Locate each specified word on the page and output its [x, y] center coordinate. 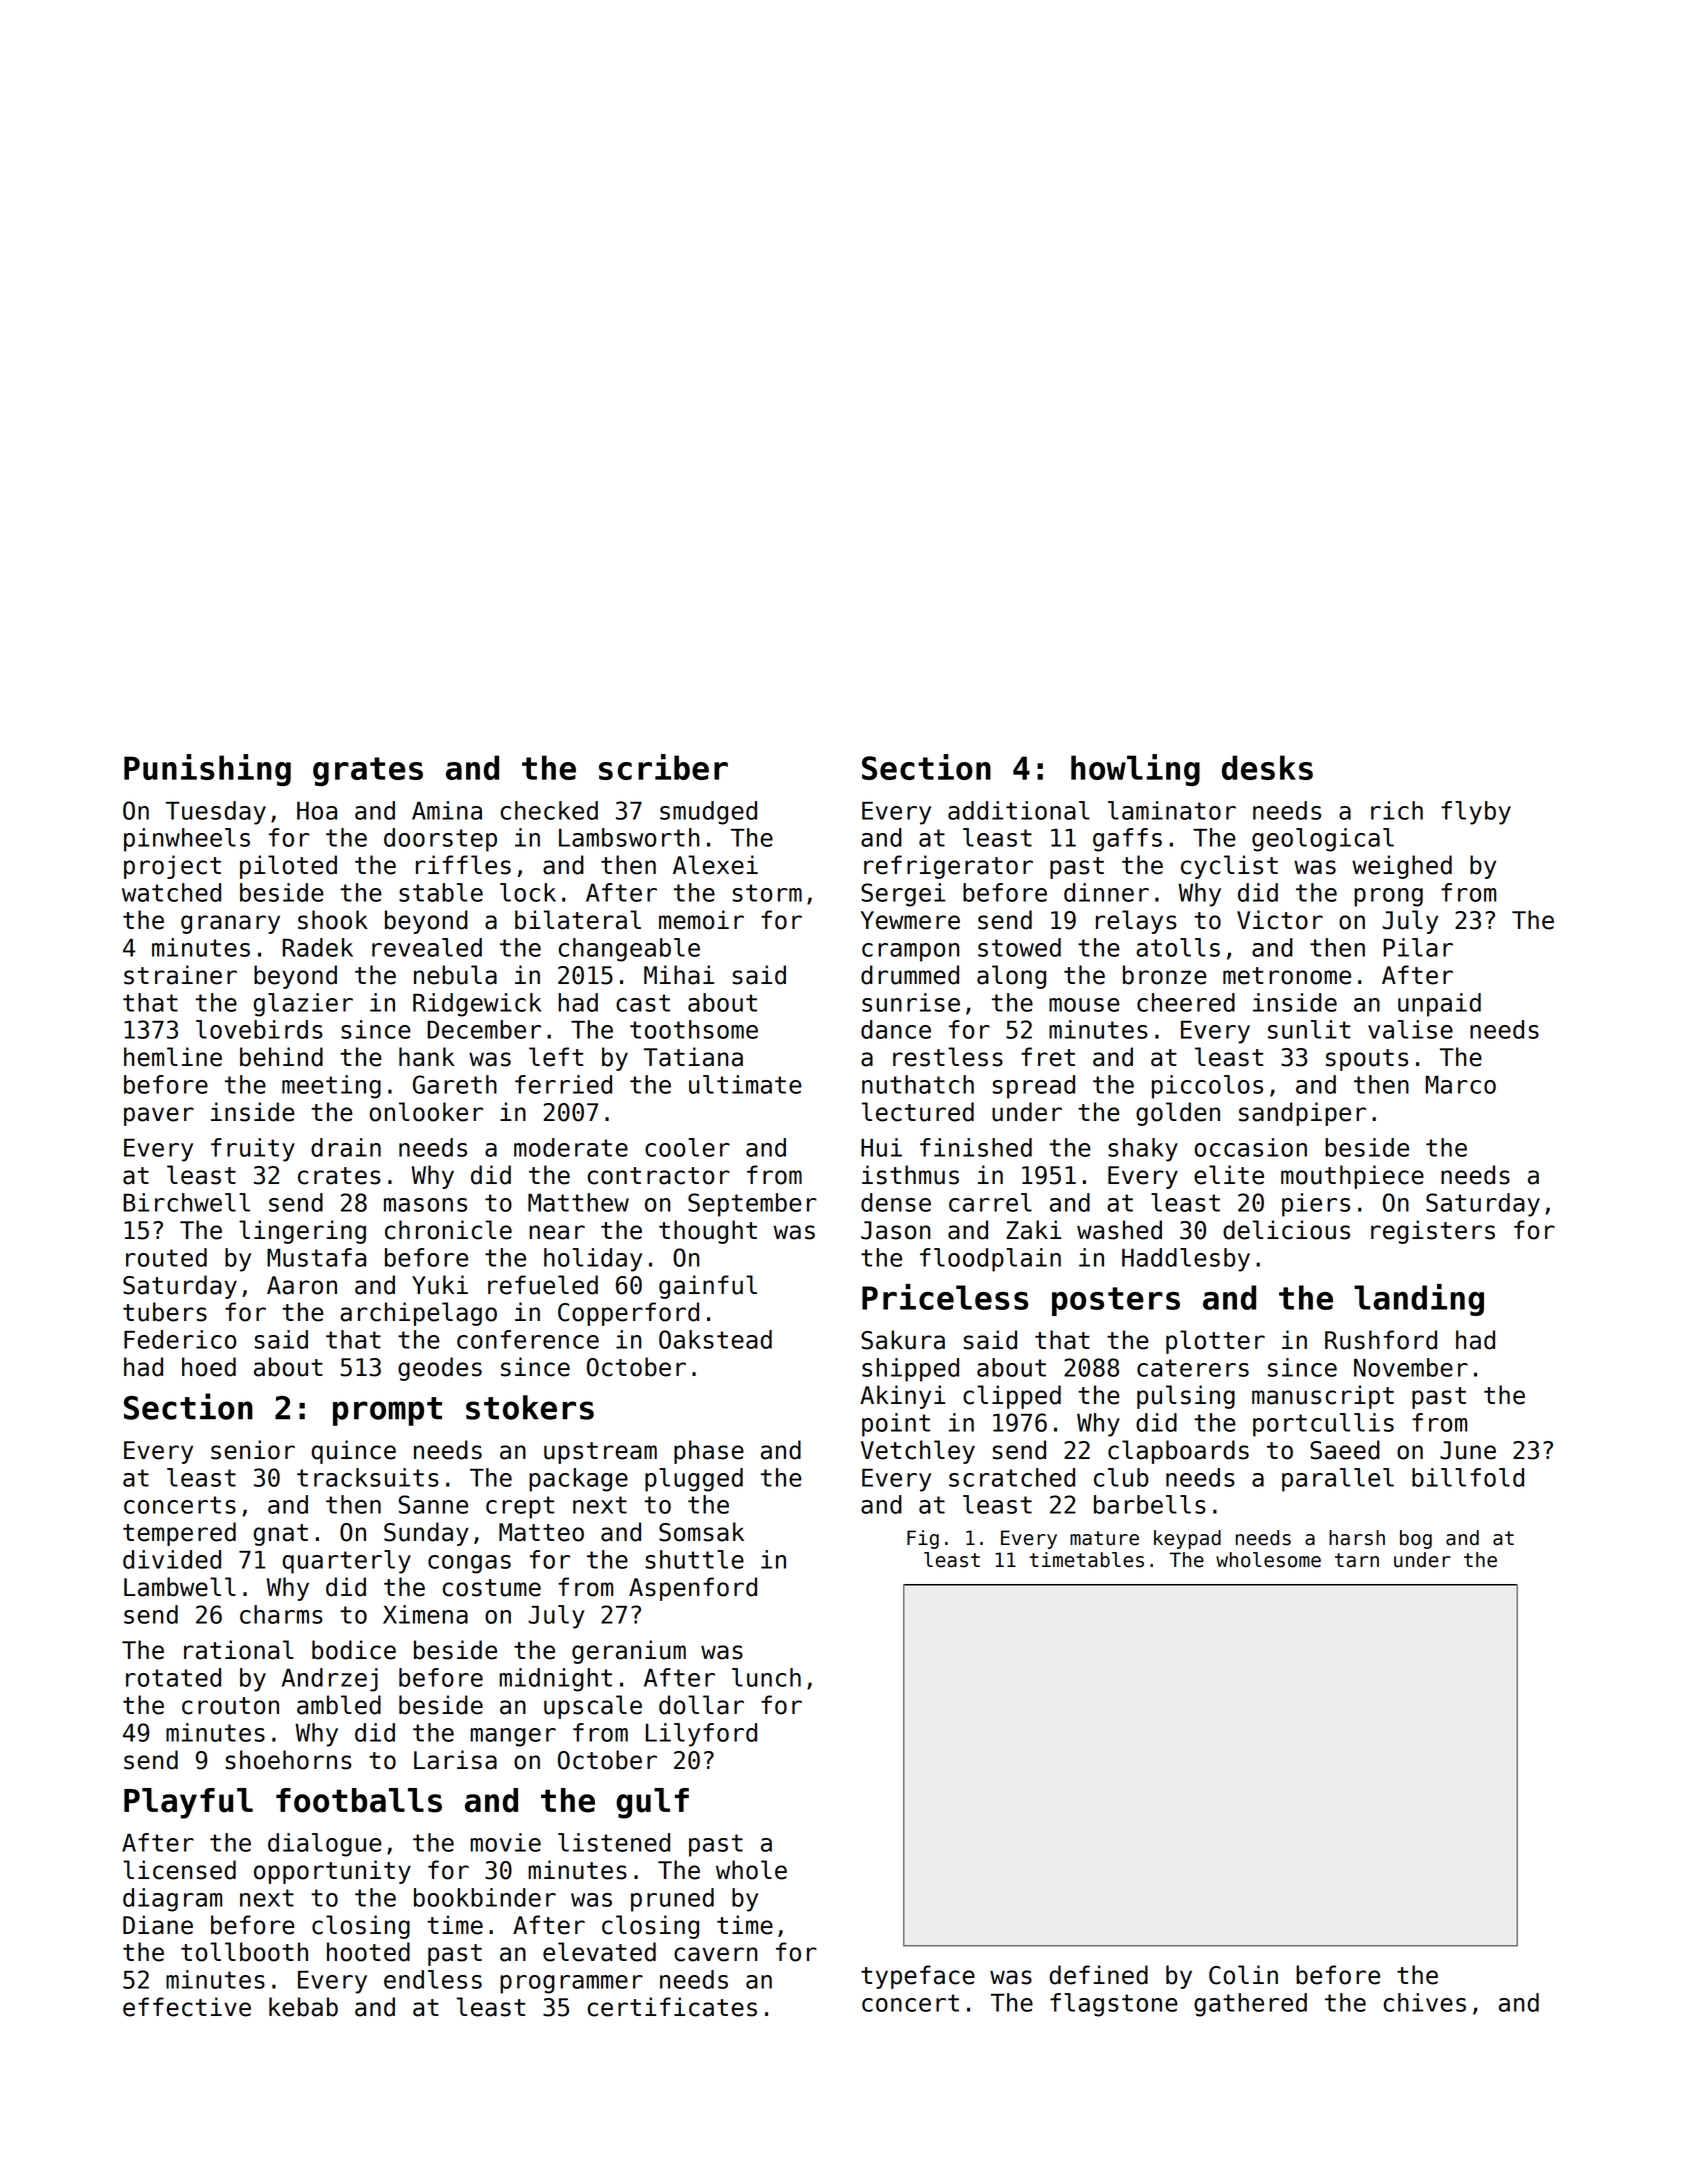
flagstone [1114, 2005]
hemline [173, 1057]
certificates [672, 2007]
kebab [303, 2007]
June [1468, 1450]
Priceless [945, 1297]
